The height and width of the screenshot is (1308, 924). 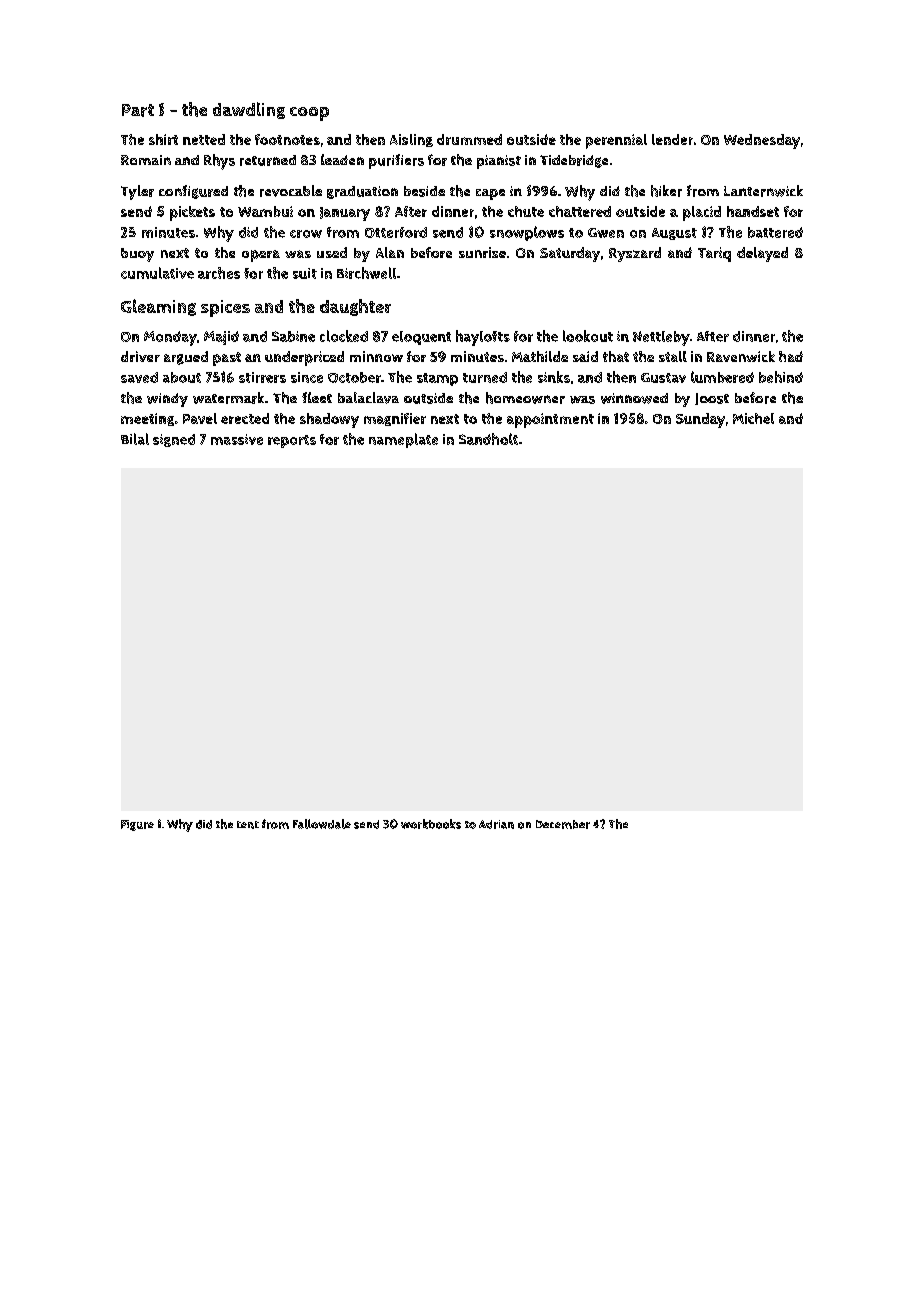 I want to click on buoy, so click(x=137, y=255).
